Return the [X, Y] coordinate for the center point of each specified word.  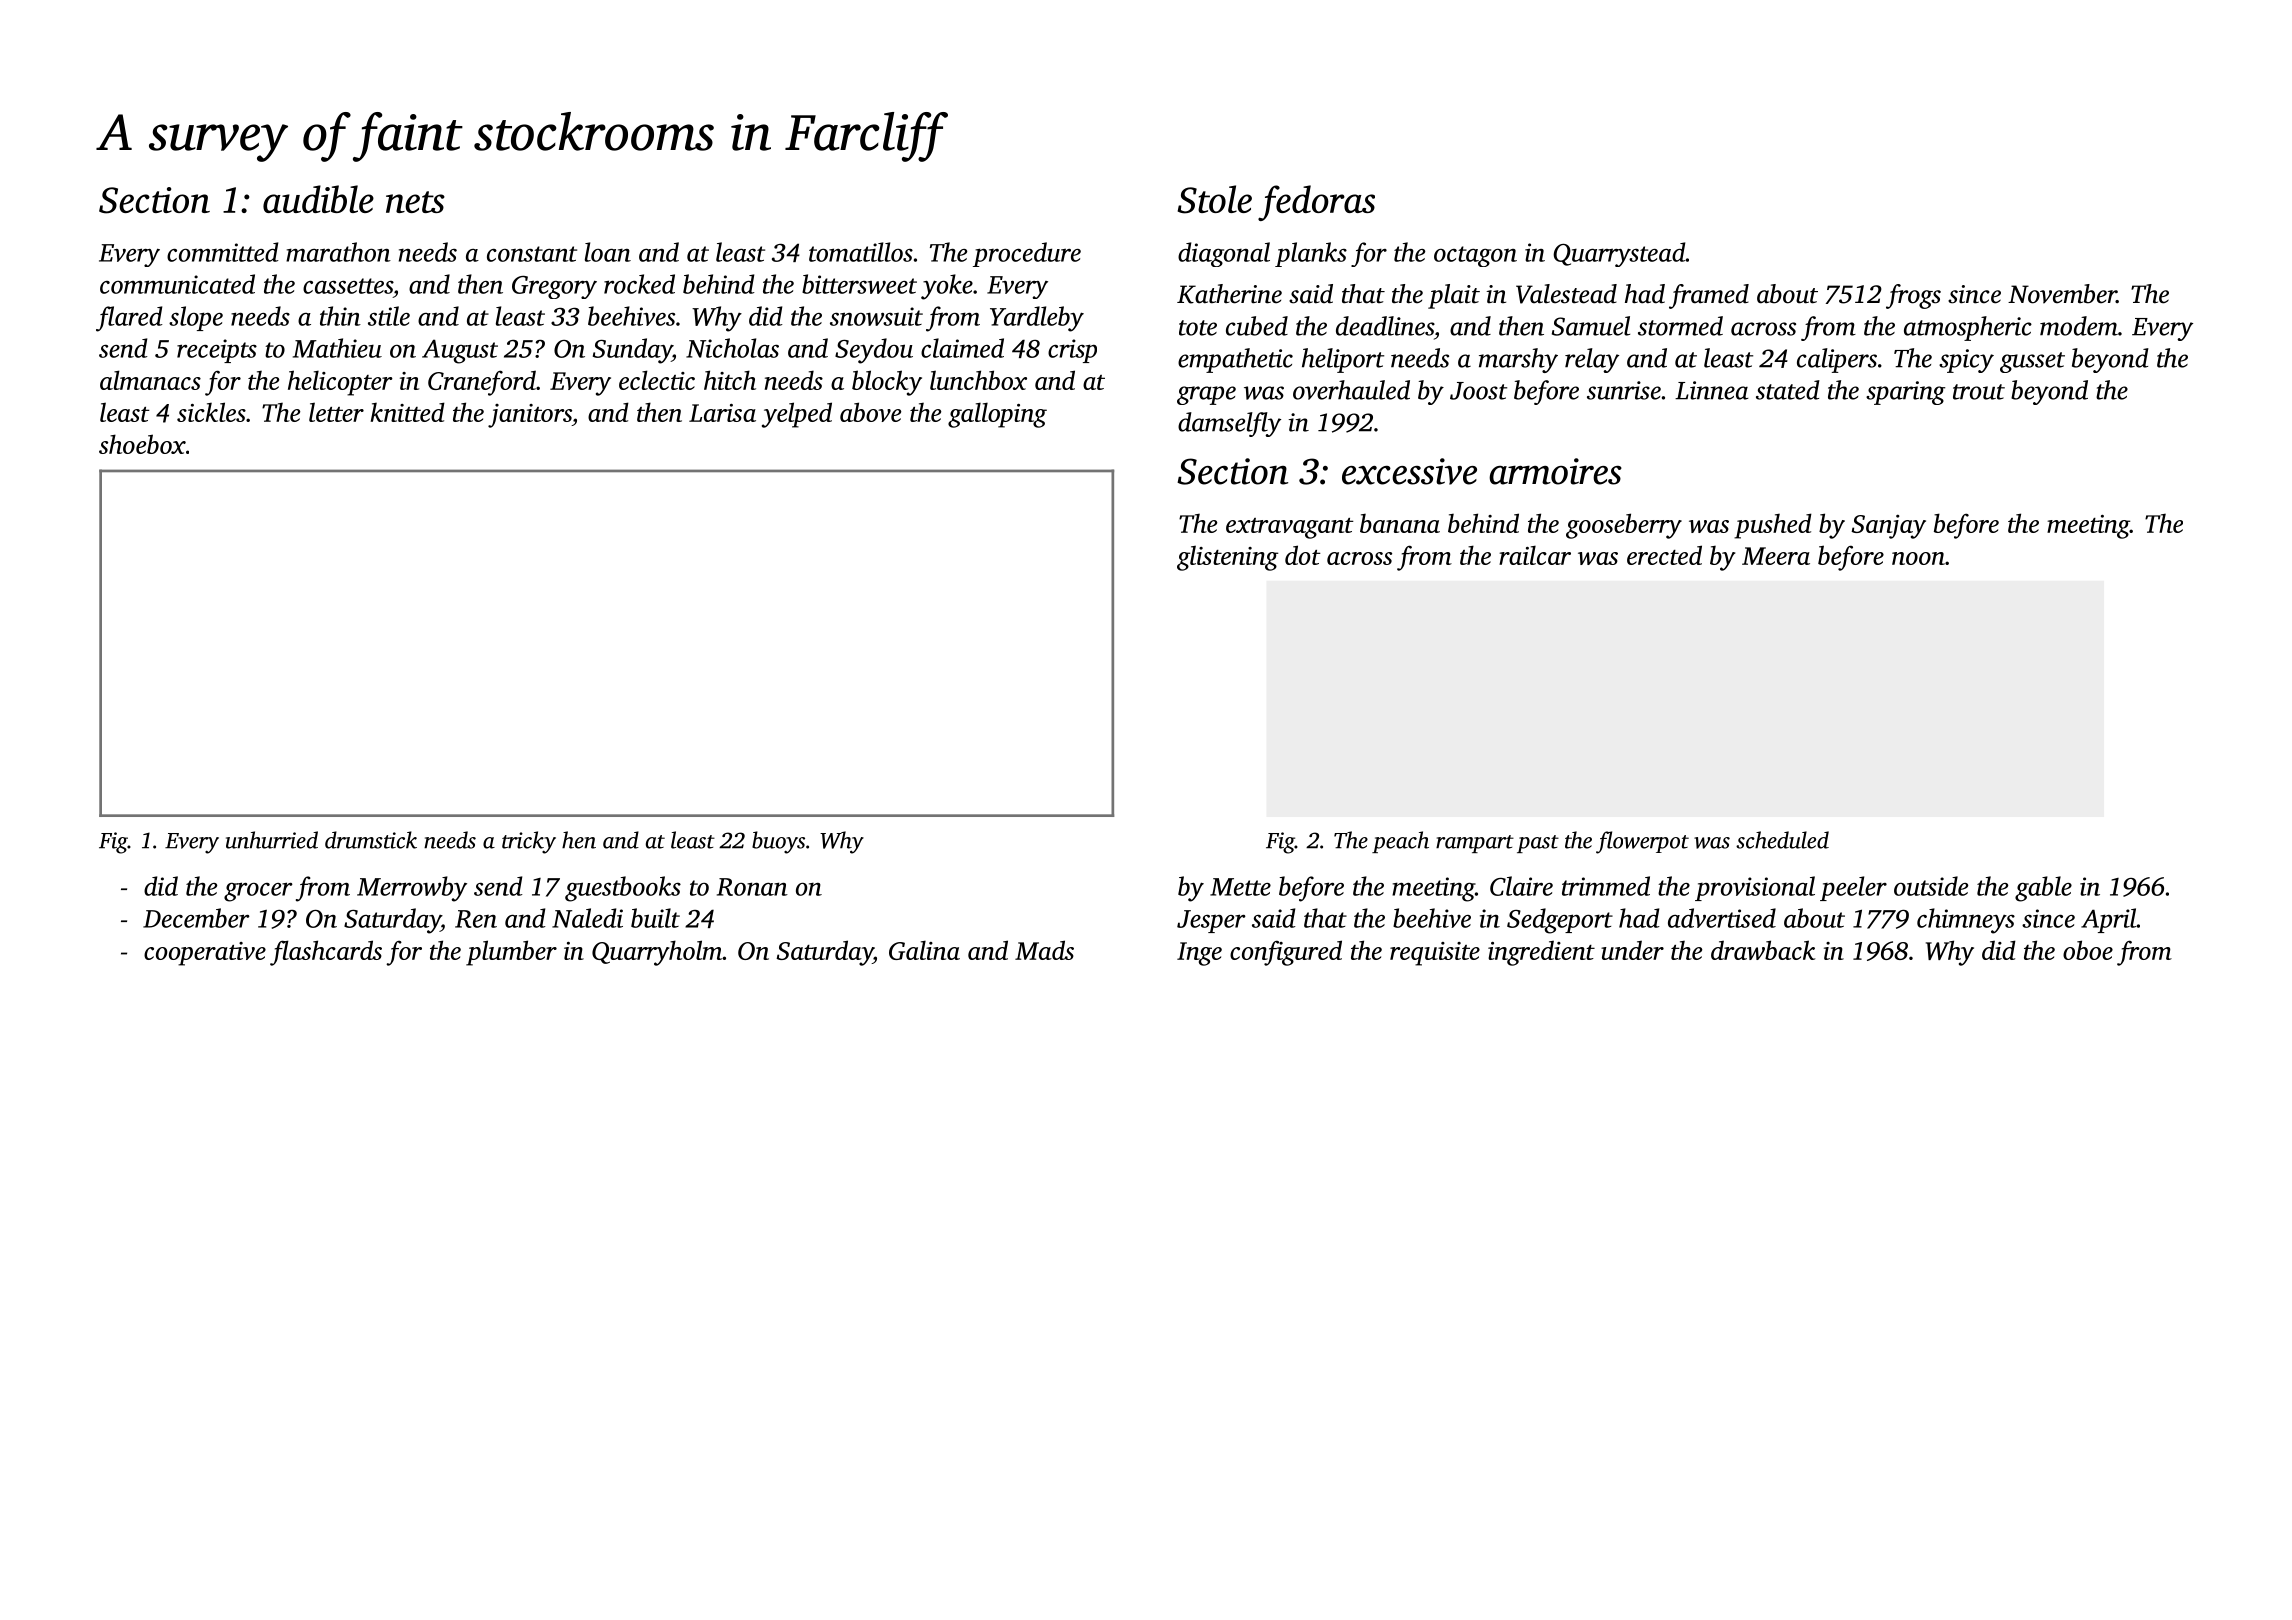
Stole [1215, 199]
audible [318, 199]
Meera [1776, 556]
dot [1303, 555]
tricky [529, 842]
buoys [778, 842]
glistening [1227, 558]
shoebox [142, 444]
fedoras [1316, 203]
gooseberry [1624, 526]
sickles [211, 412]
